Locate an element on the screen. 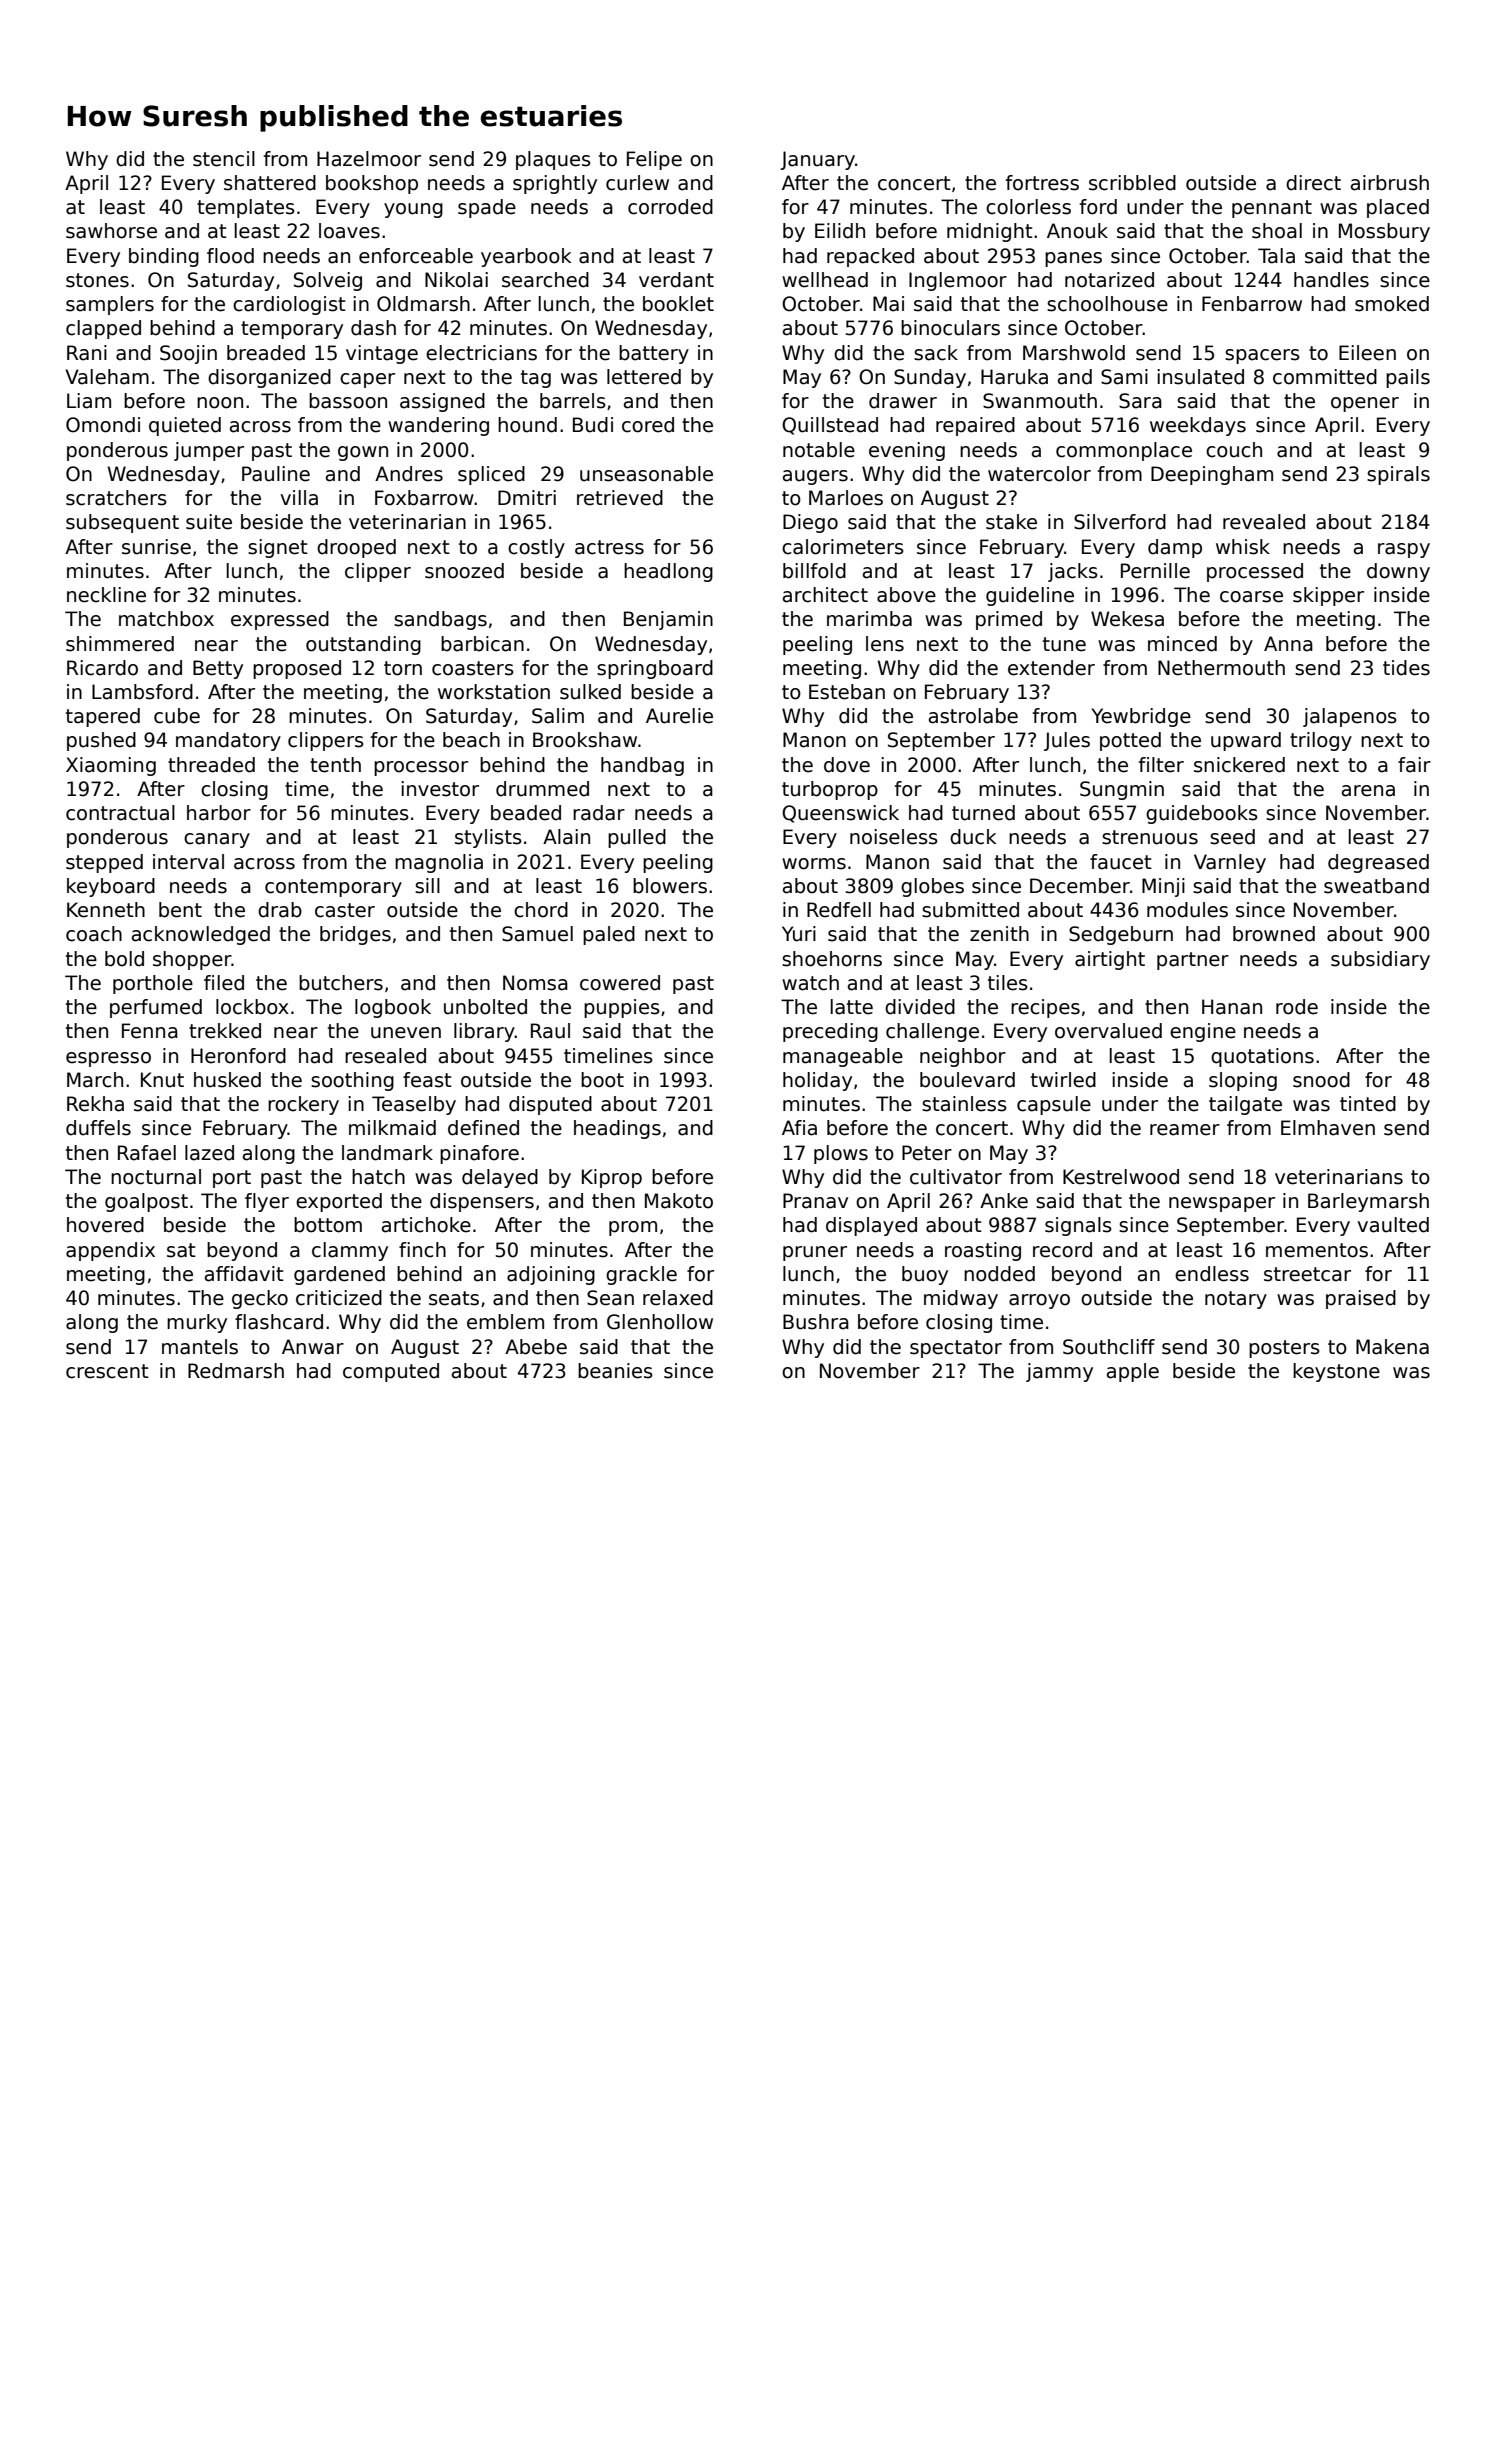  perfumed is located at coordinates (156, 1008).
